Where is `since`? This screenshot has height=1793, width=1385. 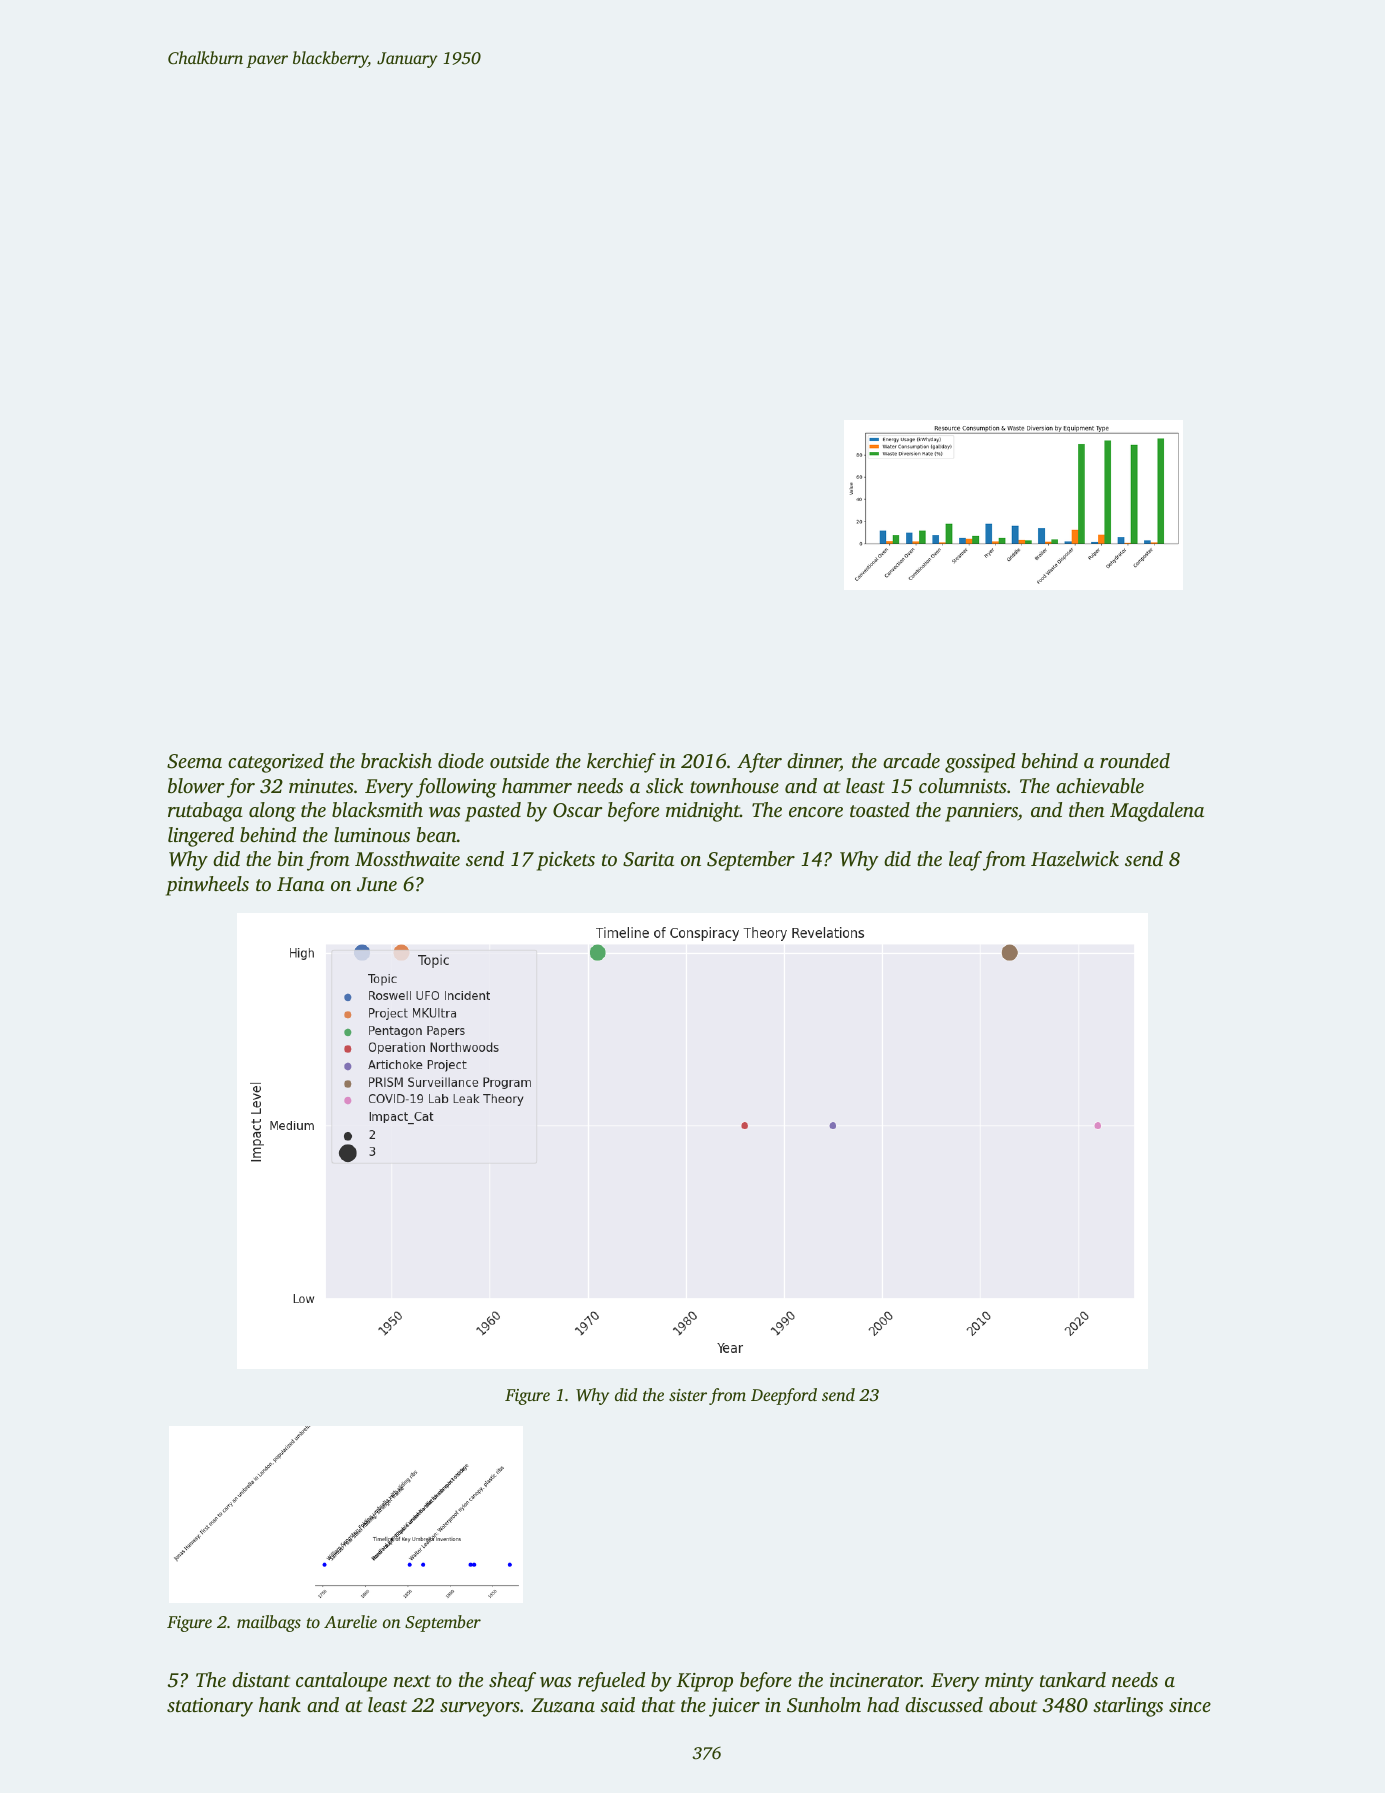 since is located at coordinates (1190, 1705).
